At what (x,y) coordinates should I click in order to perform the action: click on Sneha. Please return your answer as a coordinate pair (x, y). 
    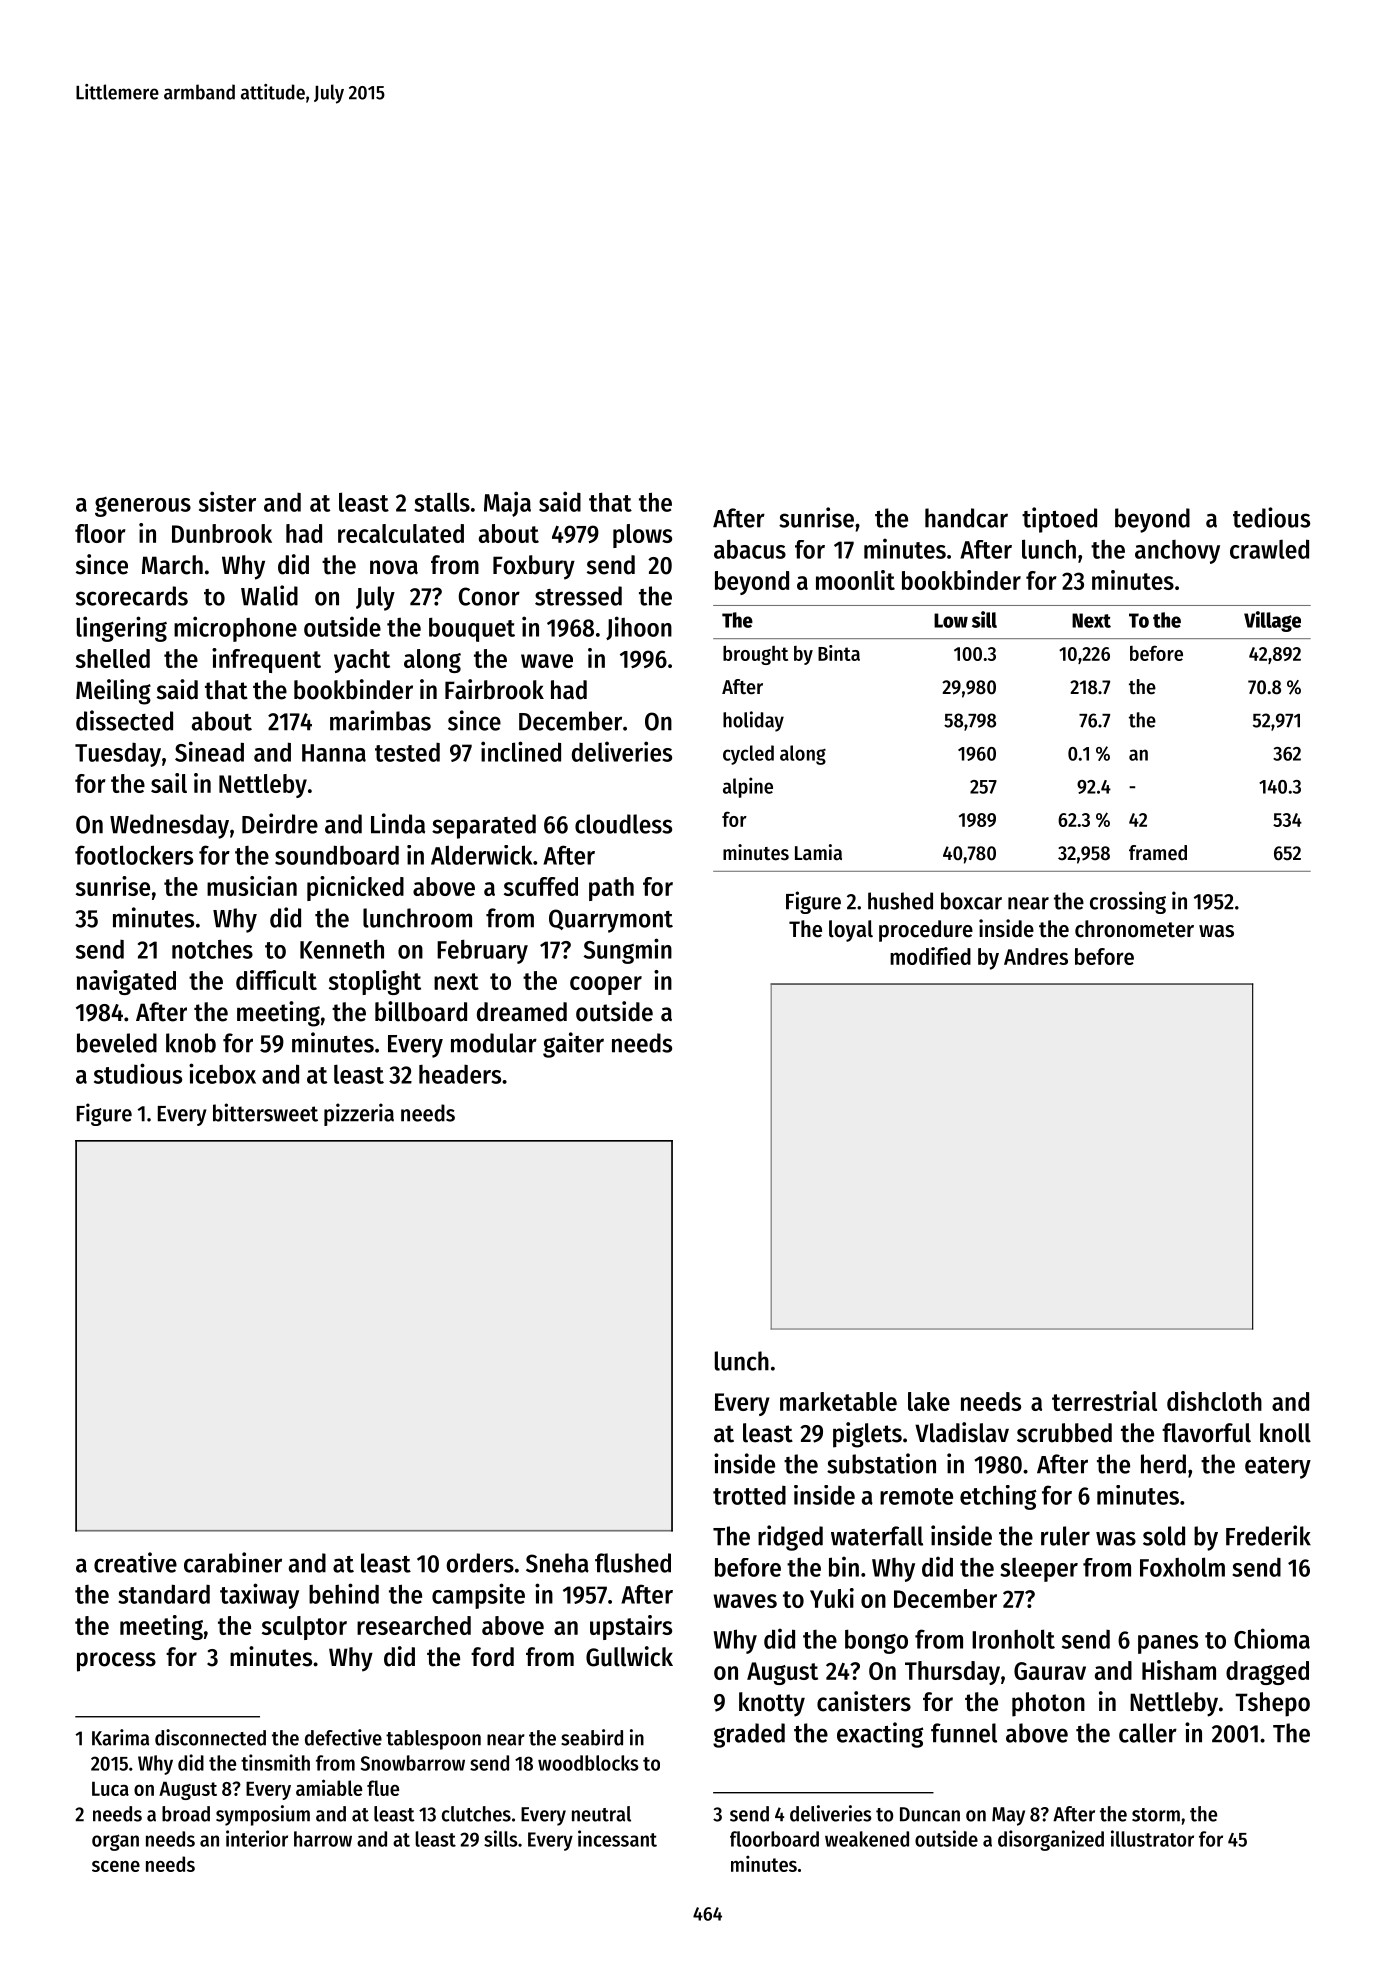
    Looking at the image, I should click on (557, 1563).
